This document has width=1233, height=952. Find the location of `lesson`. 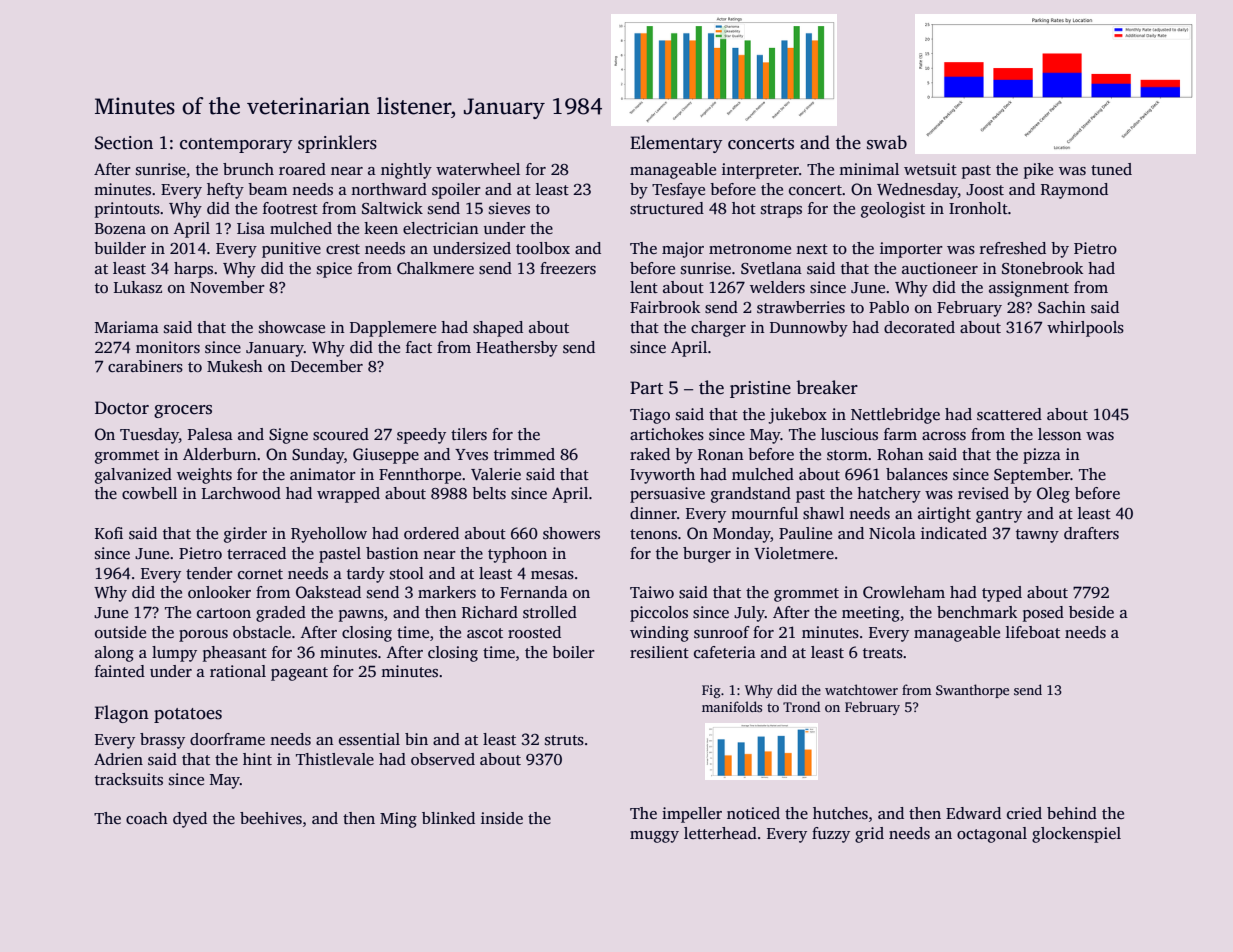

lesson is located at coordinates (1060, 434).
